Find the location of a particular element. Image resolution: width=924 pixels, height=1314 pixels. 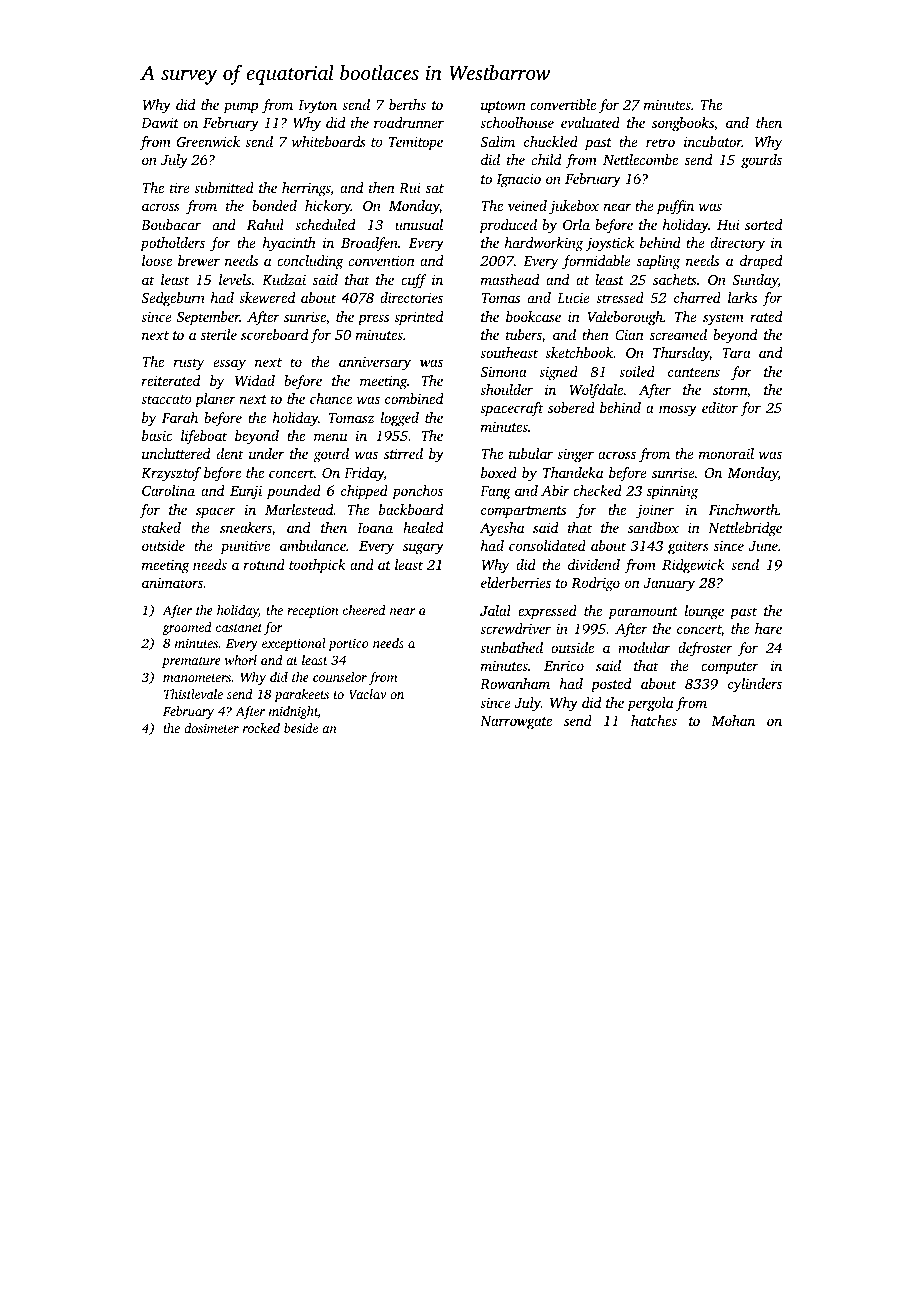

chance is located at coordinates (331, 398).
